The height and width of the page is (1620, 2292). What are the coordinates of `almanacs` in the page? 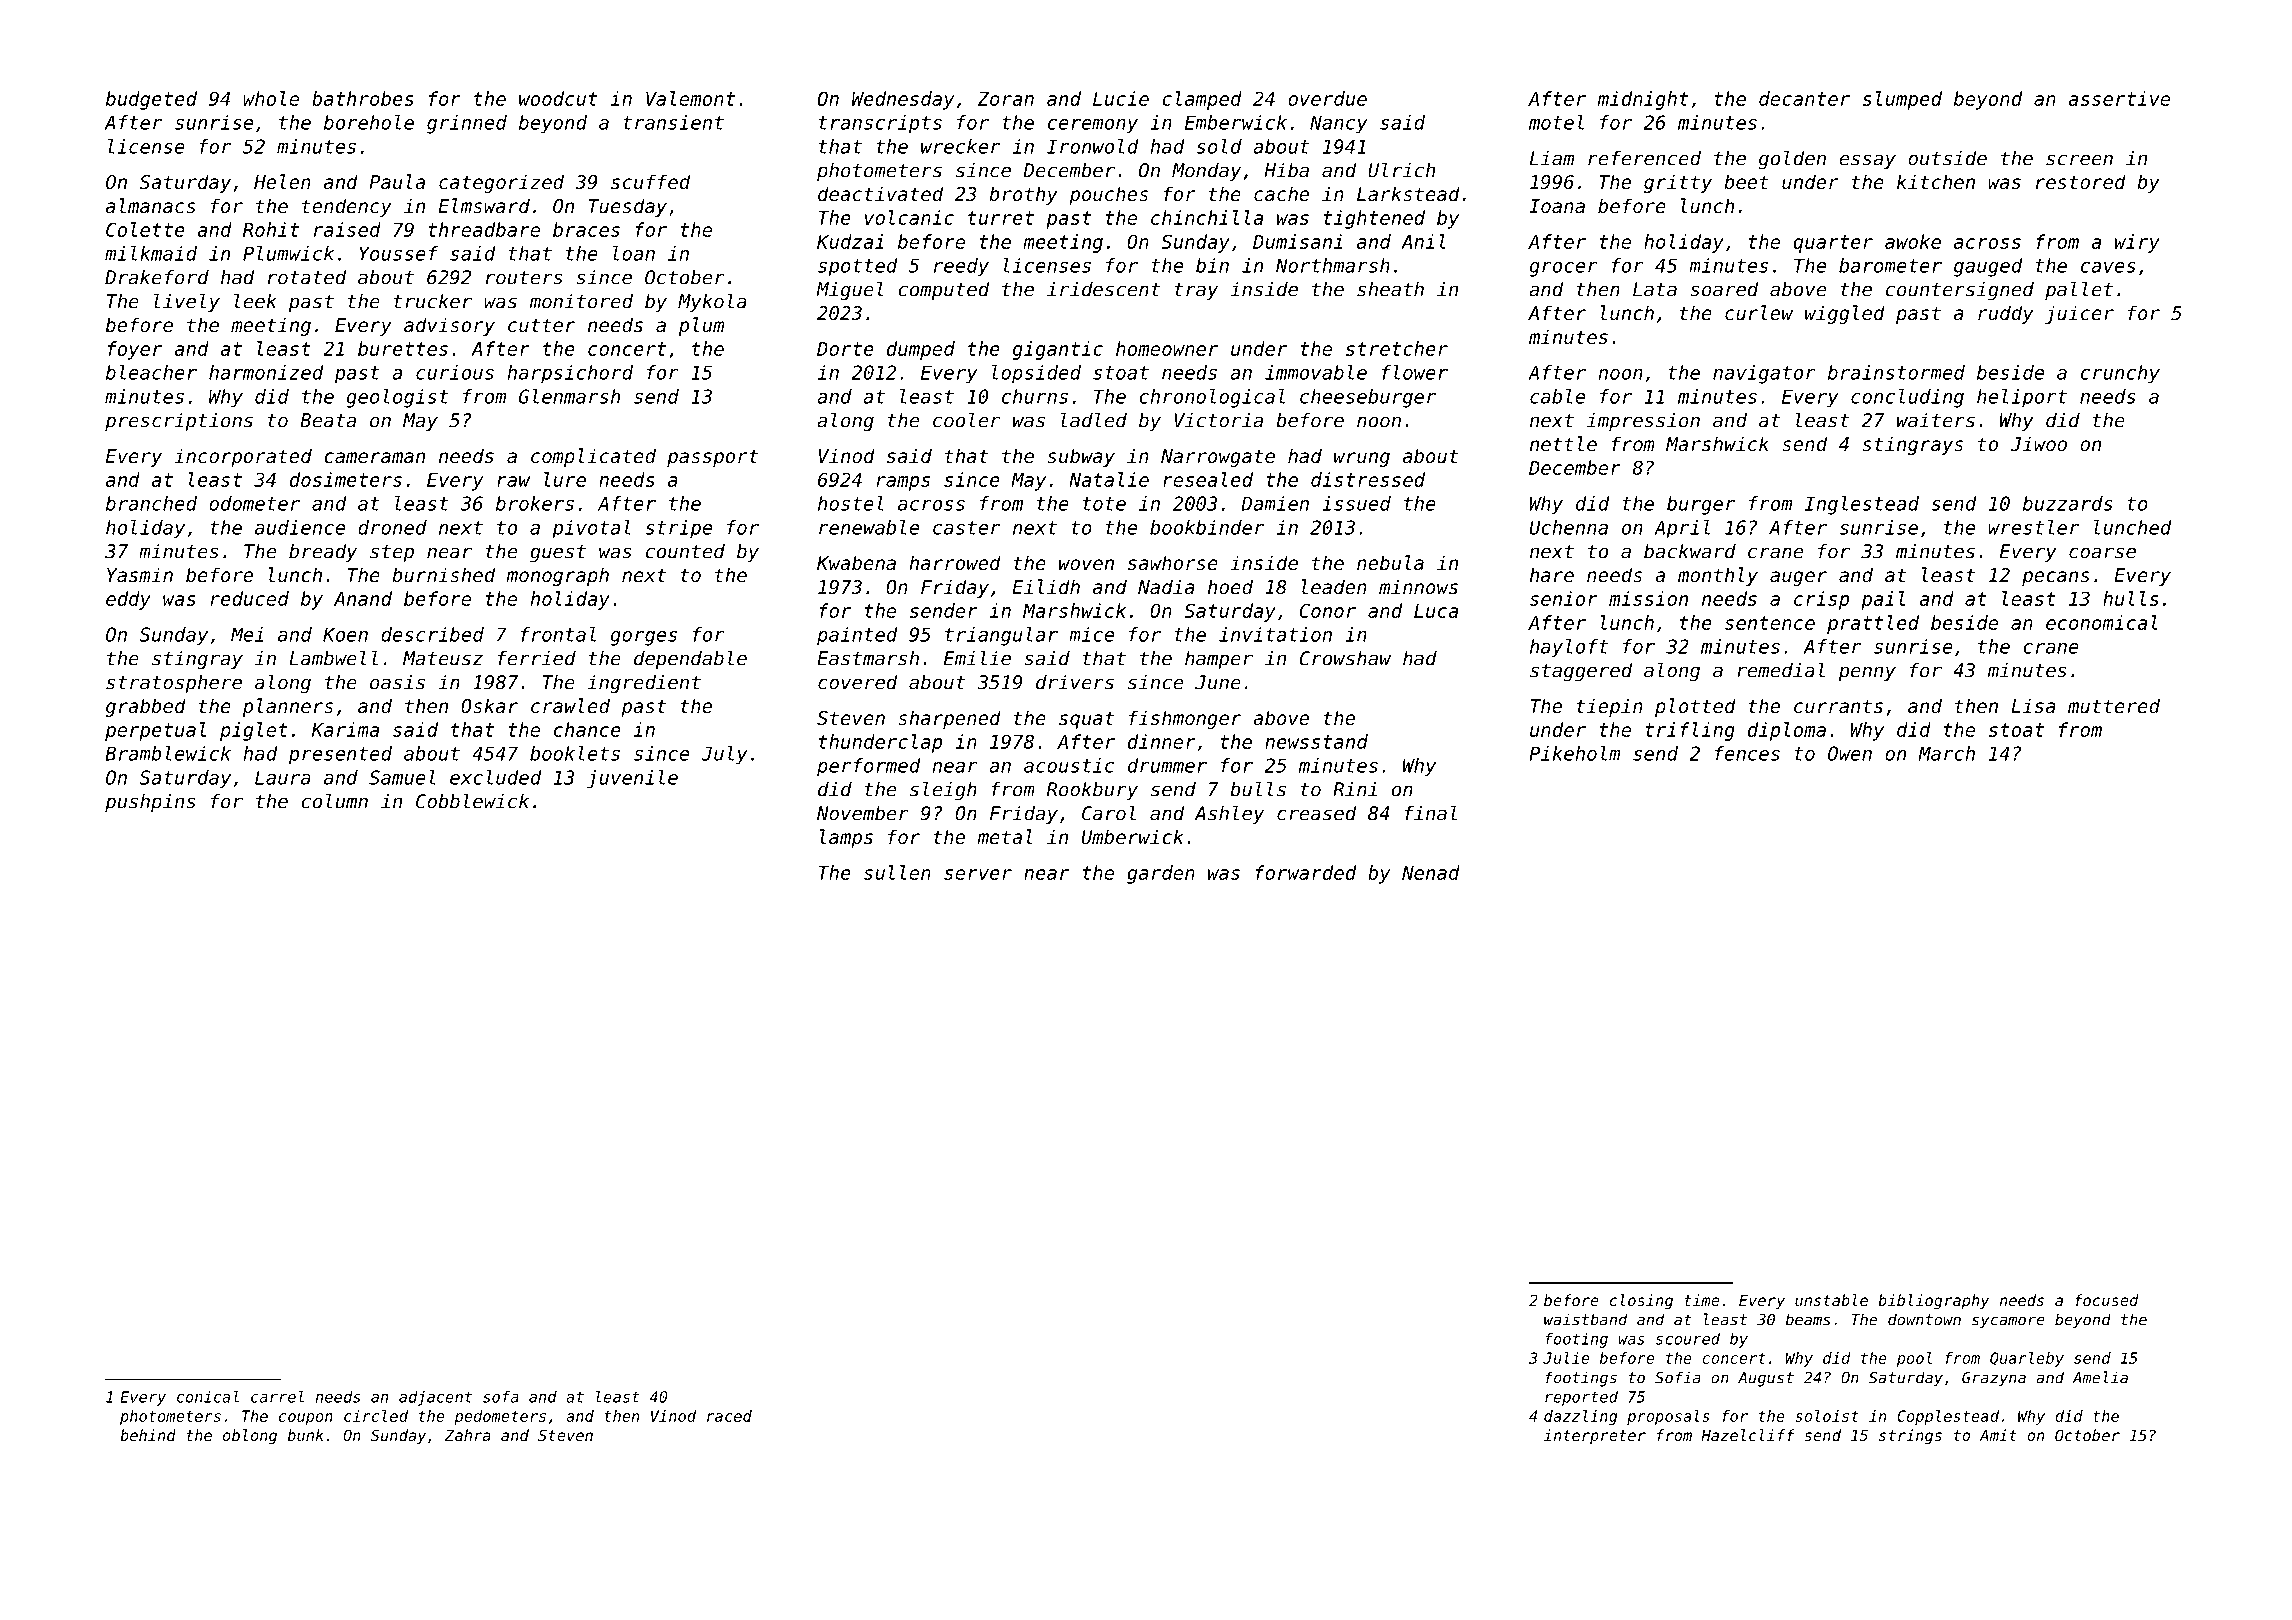 It's located at (151, 205).
